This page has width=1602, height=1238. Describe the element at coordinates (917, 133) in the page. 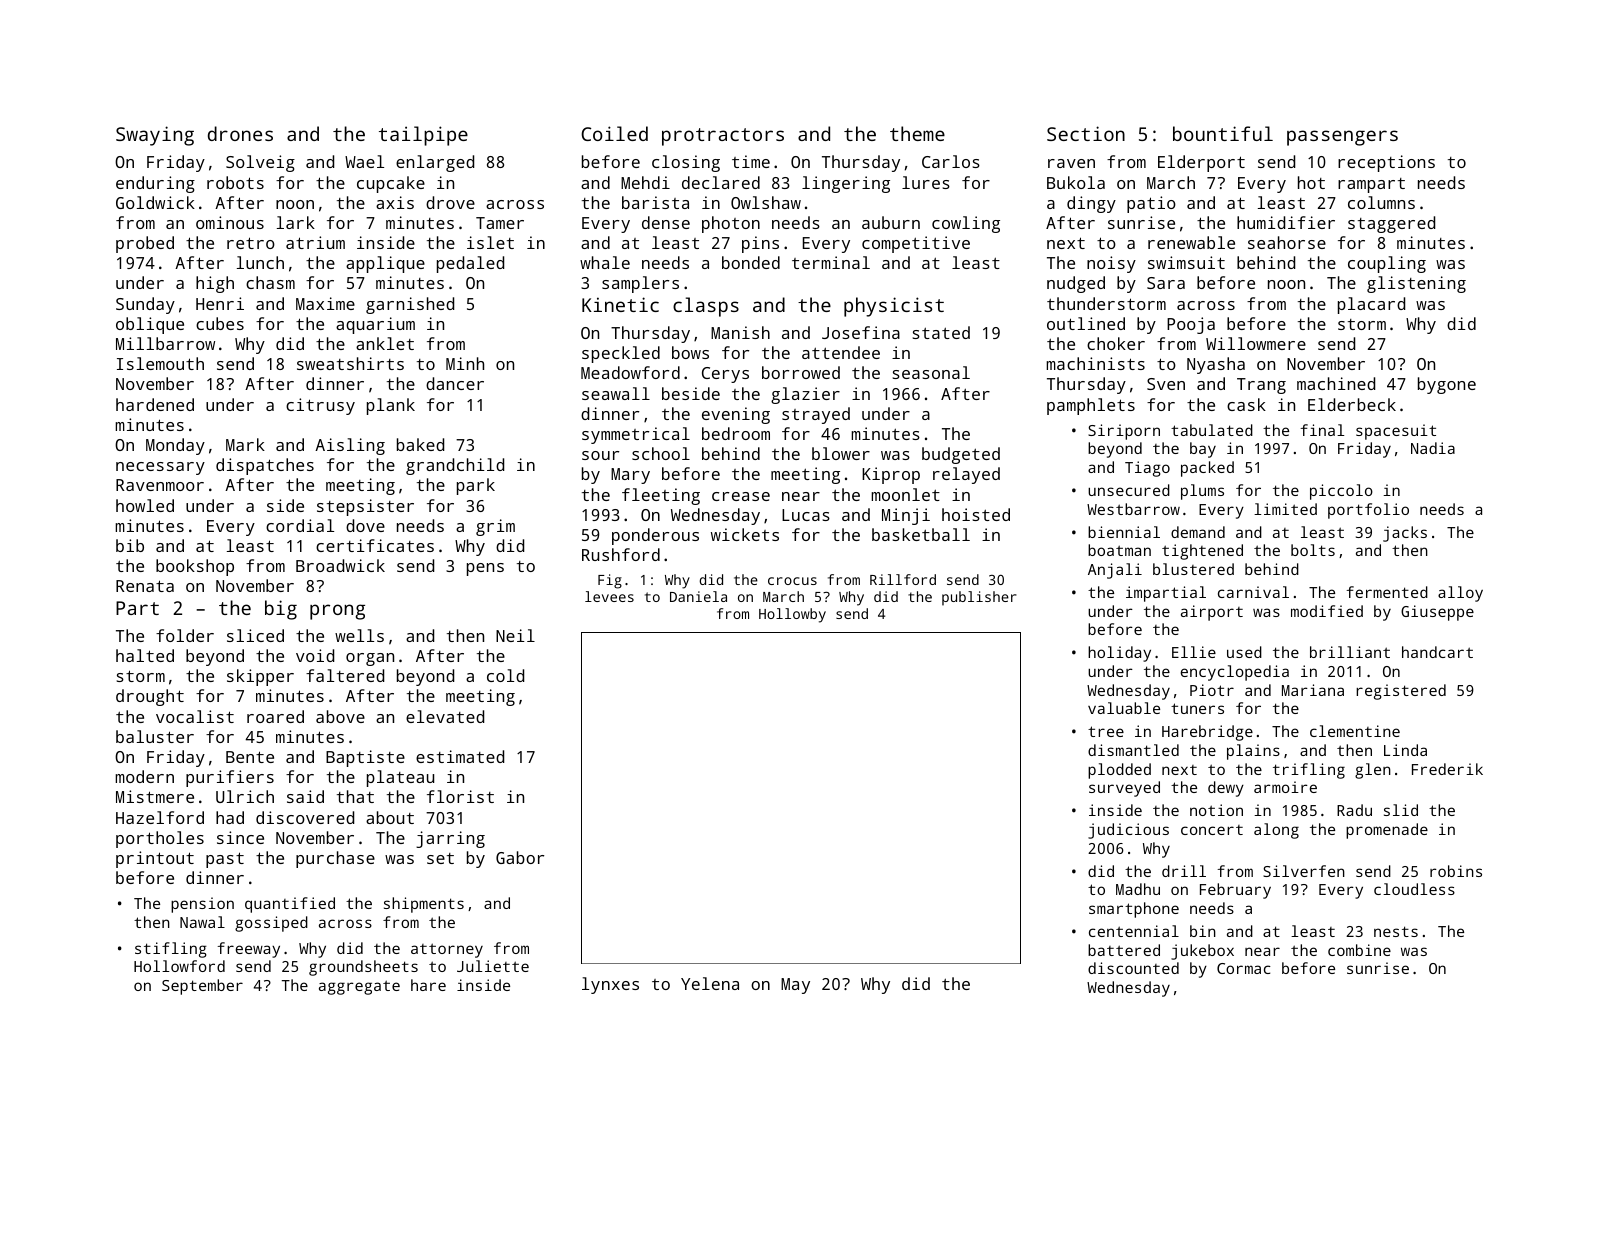

I see `theme` at that location.
